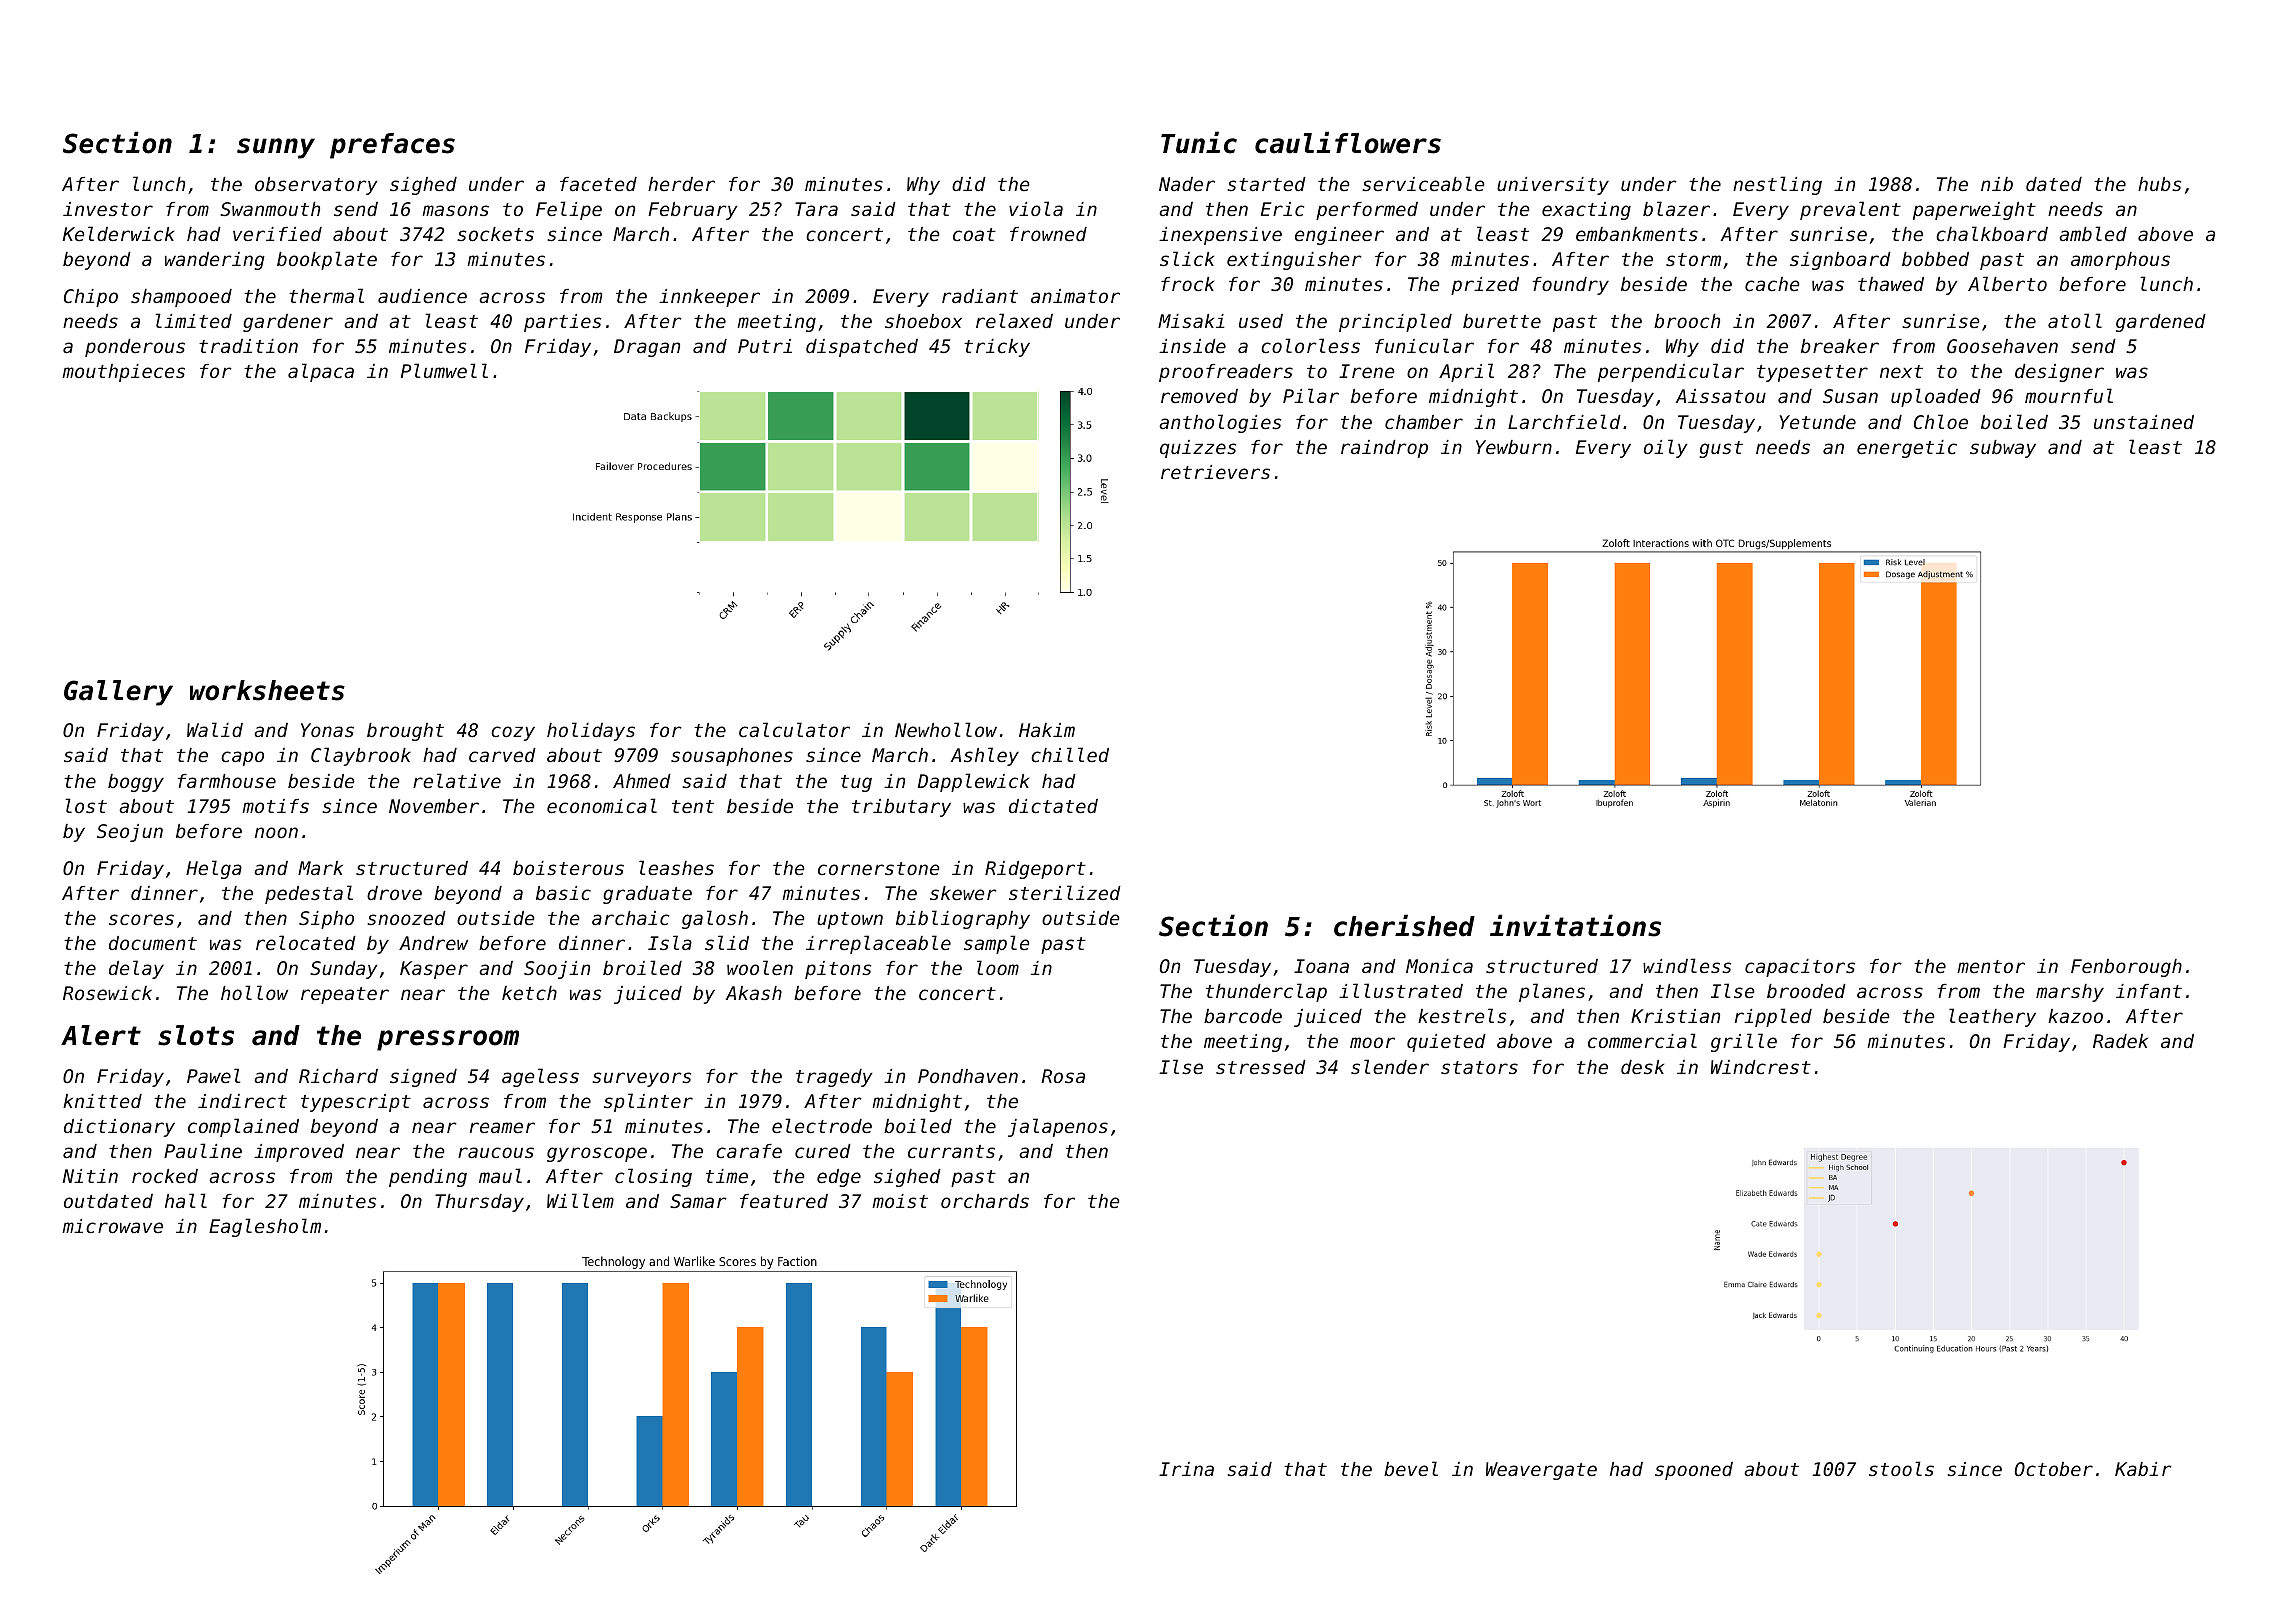 The height and width of the document is (1614, 2282). What do you see at coordinates (118, 693) in the document?
I see `Gallery` at bounding box center [118, 693].
